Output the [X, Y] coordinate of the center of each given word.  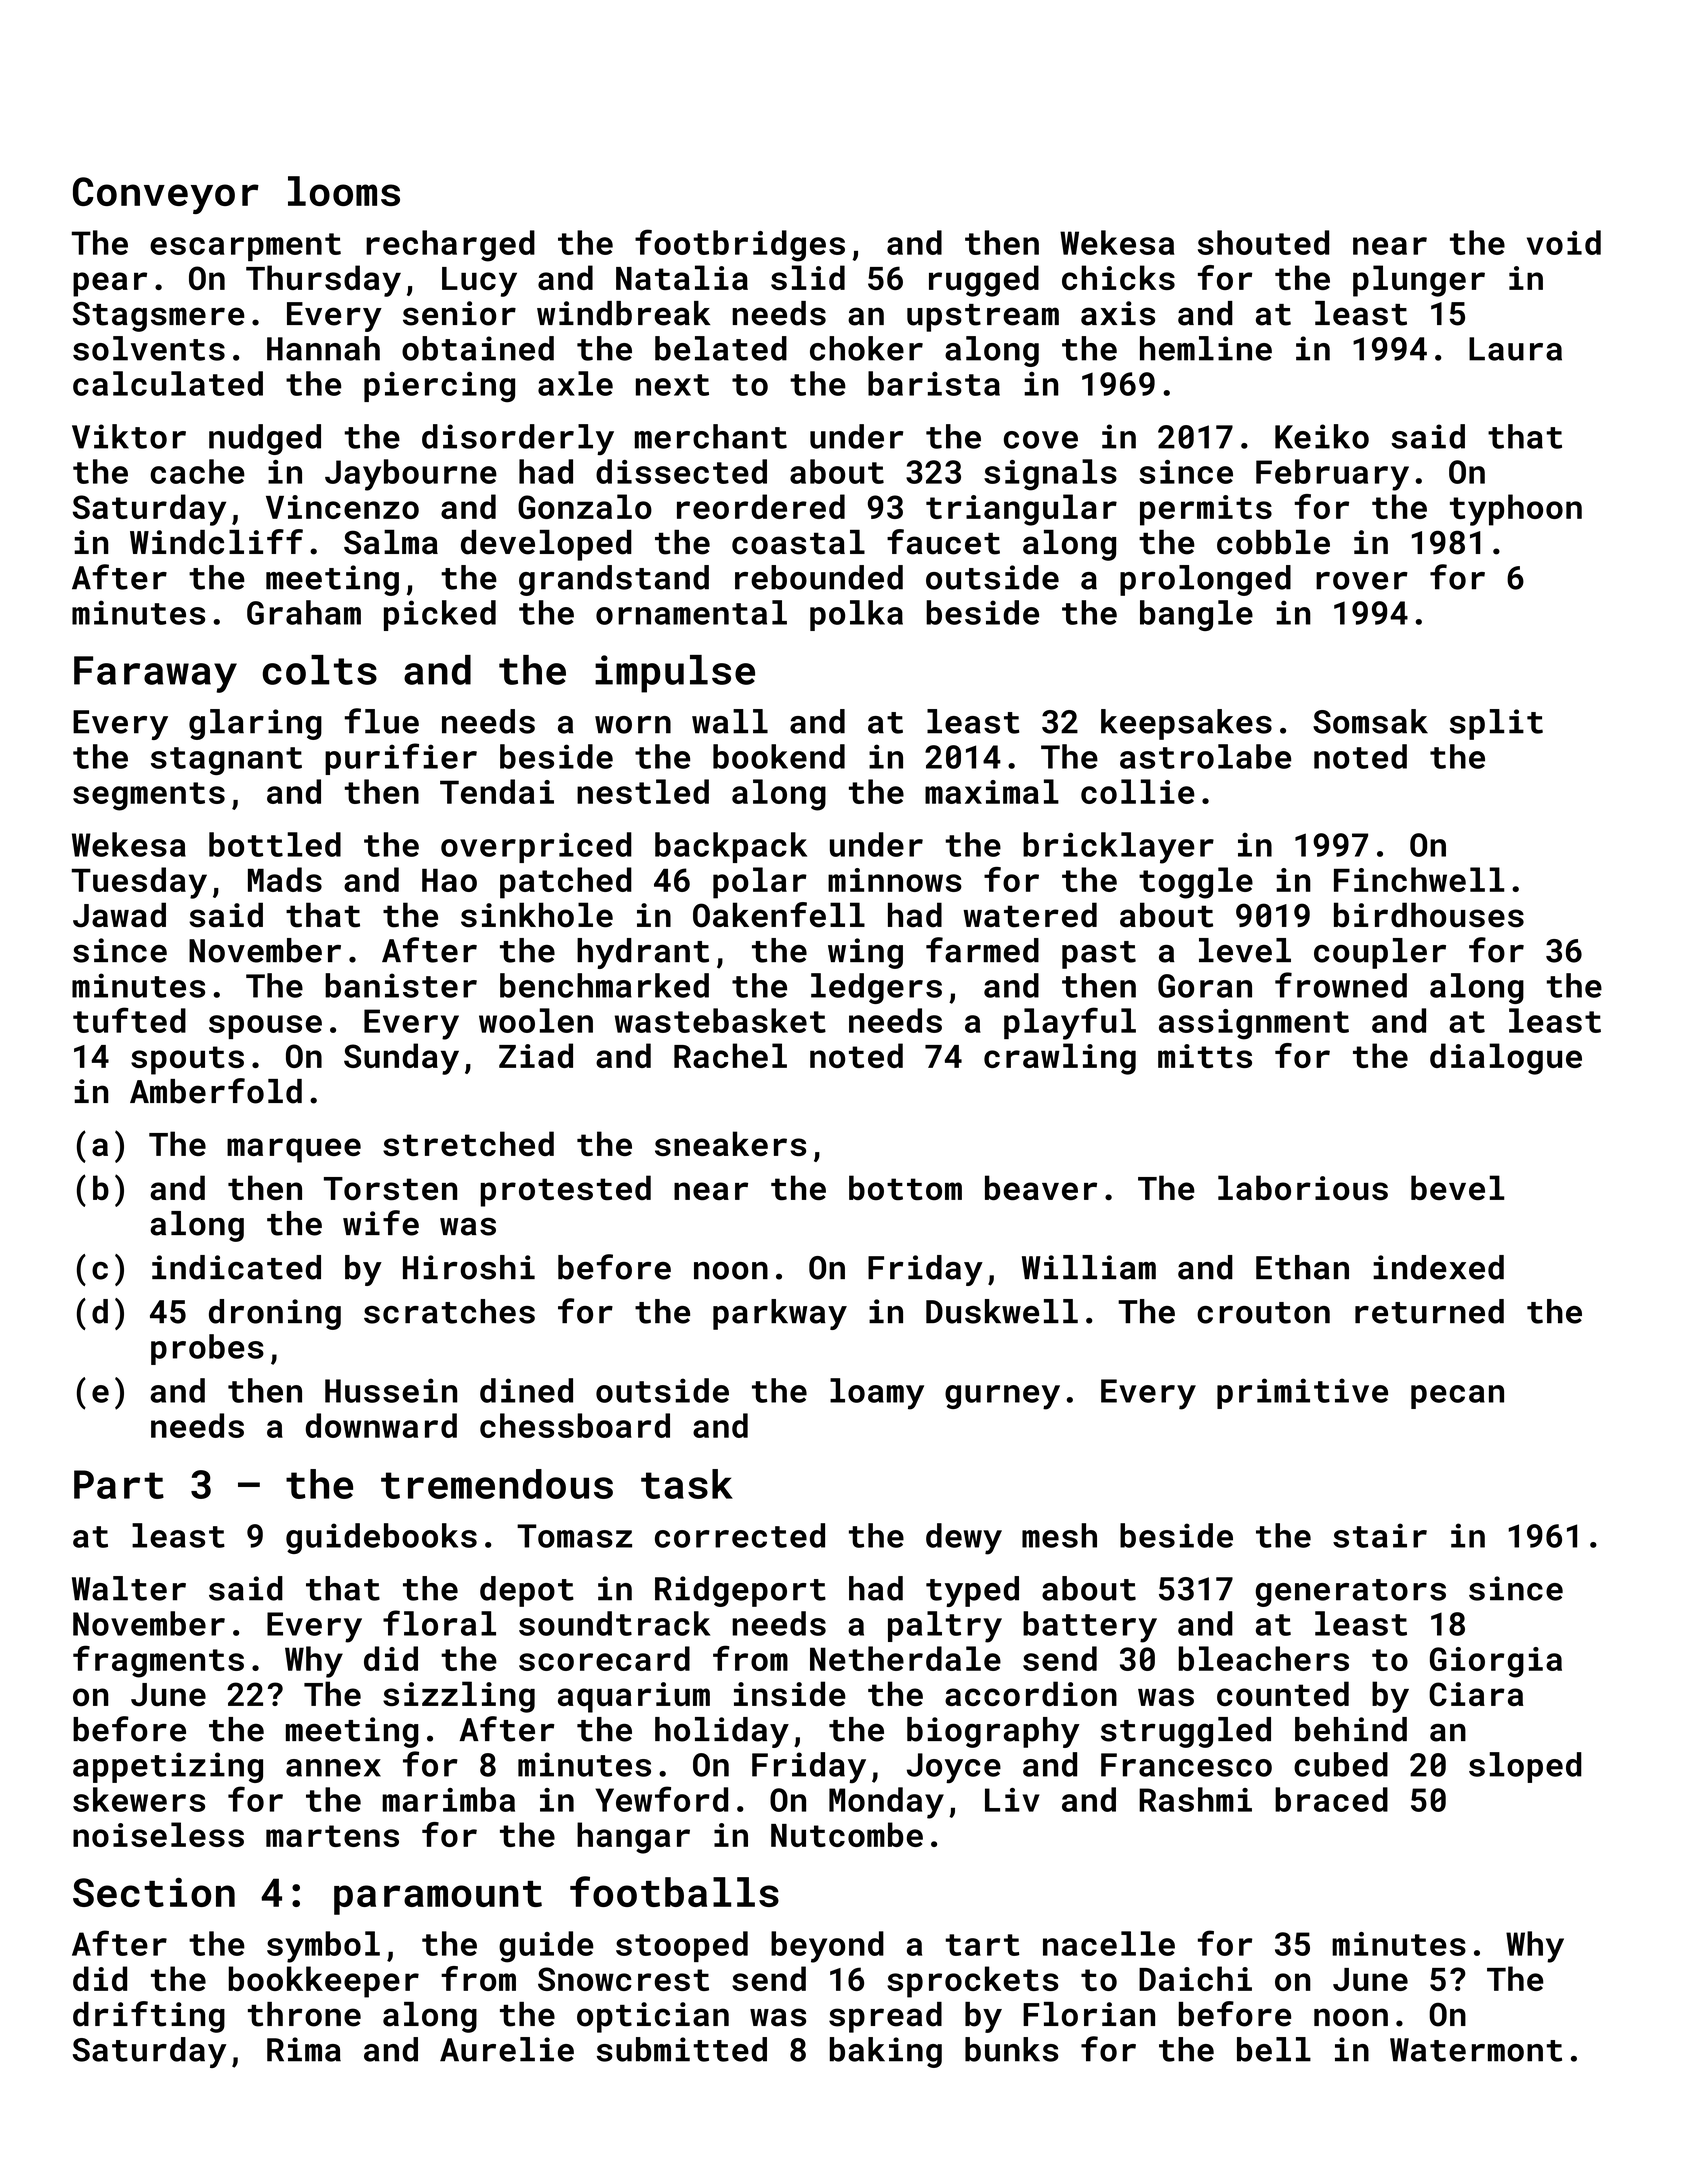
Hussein [391, 1390]
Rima [304, 2049]
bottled [275, 844]
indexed [1438, 1267]
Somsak [1370, 721]
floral [439, 1623]
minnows [895, 880]
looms [344, 191]
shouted [1263, 242]
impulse [675, 674]
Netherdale [905, 1658]
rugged [984, 281]
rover [1362, 581]
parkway [780, 1314]
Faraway [155, 674]
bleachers [1263, 1658]
